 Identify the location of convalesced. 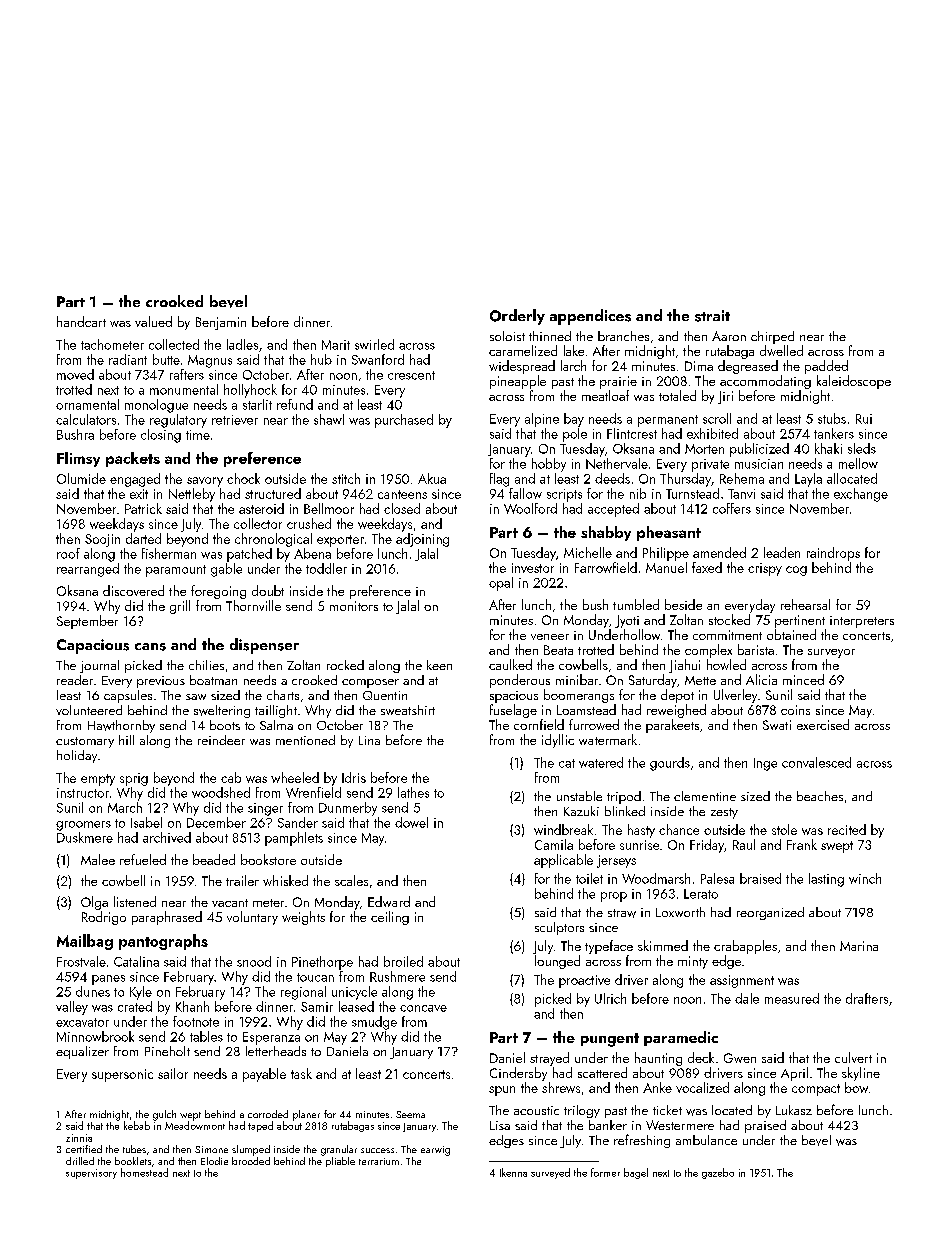
(816, 762).
